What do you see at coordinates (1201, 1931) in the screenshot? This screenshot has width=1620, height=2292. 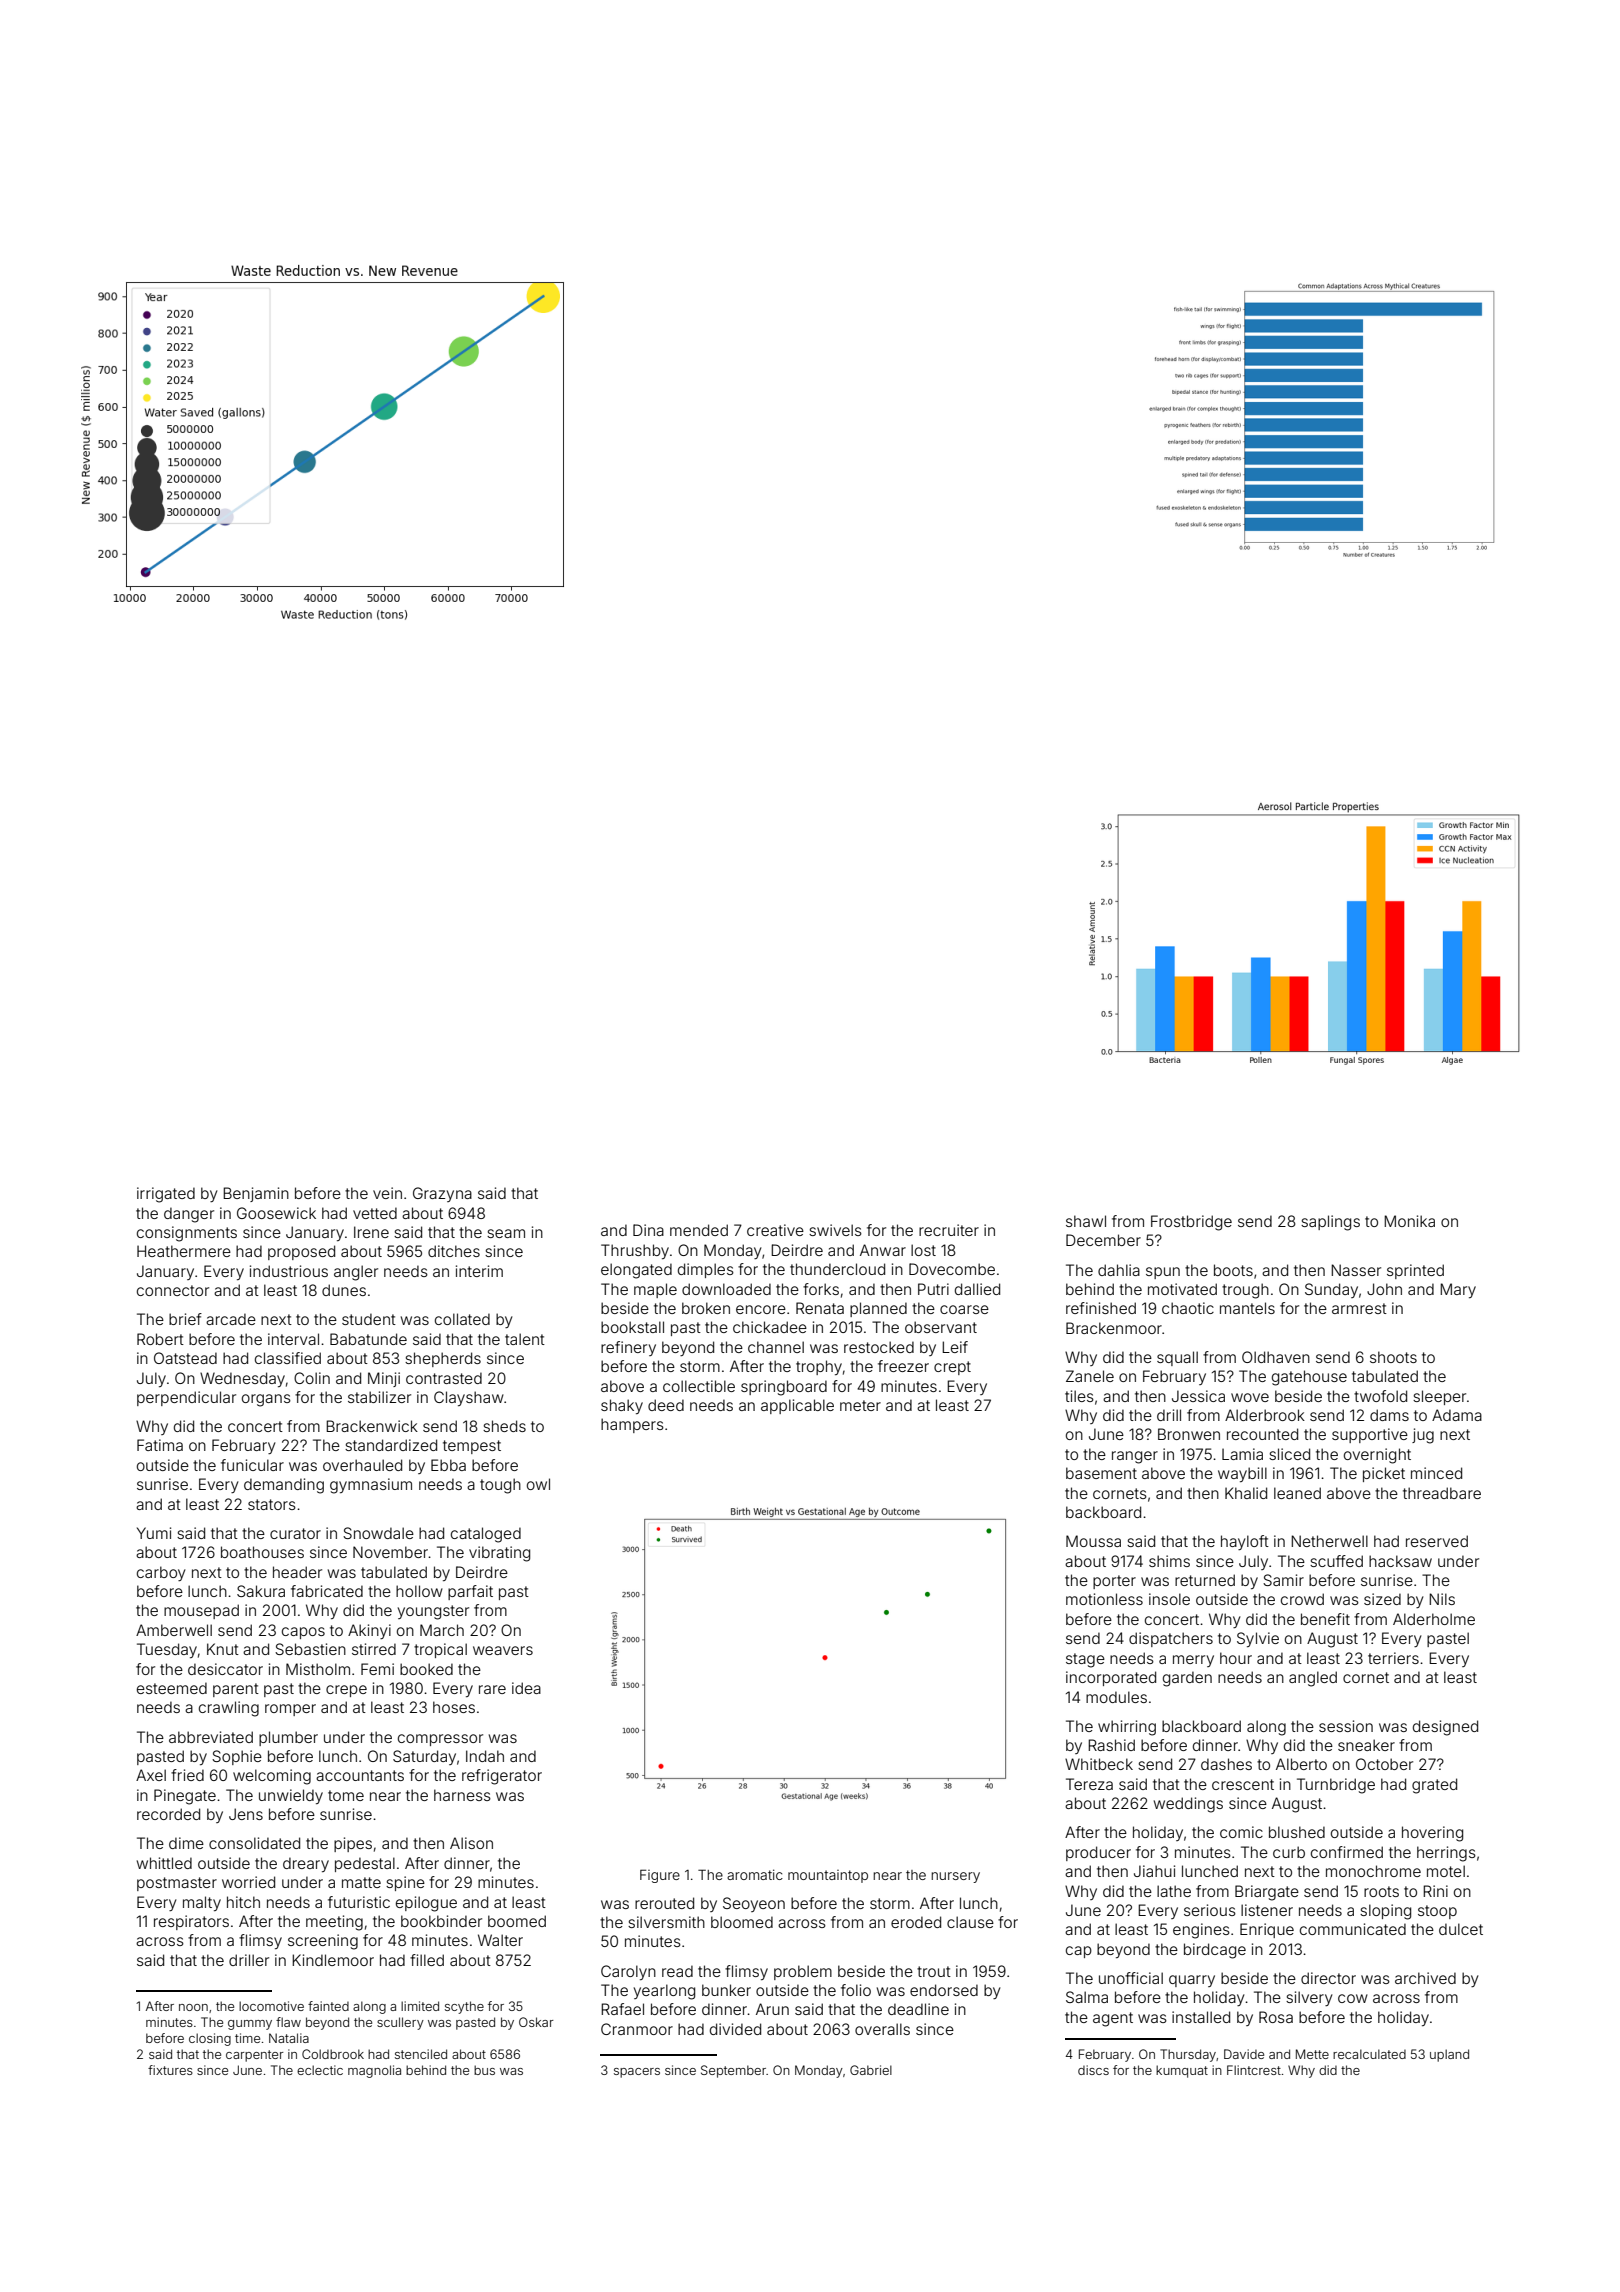 I see `engines` at bounding box center [1201, 1931].
